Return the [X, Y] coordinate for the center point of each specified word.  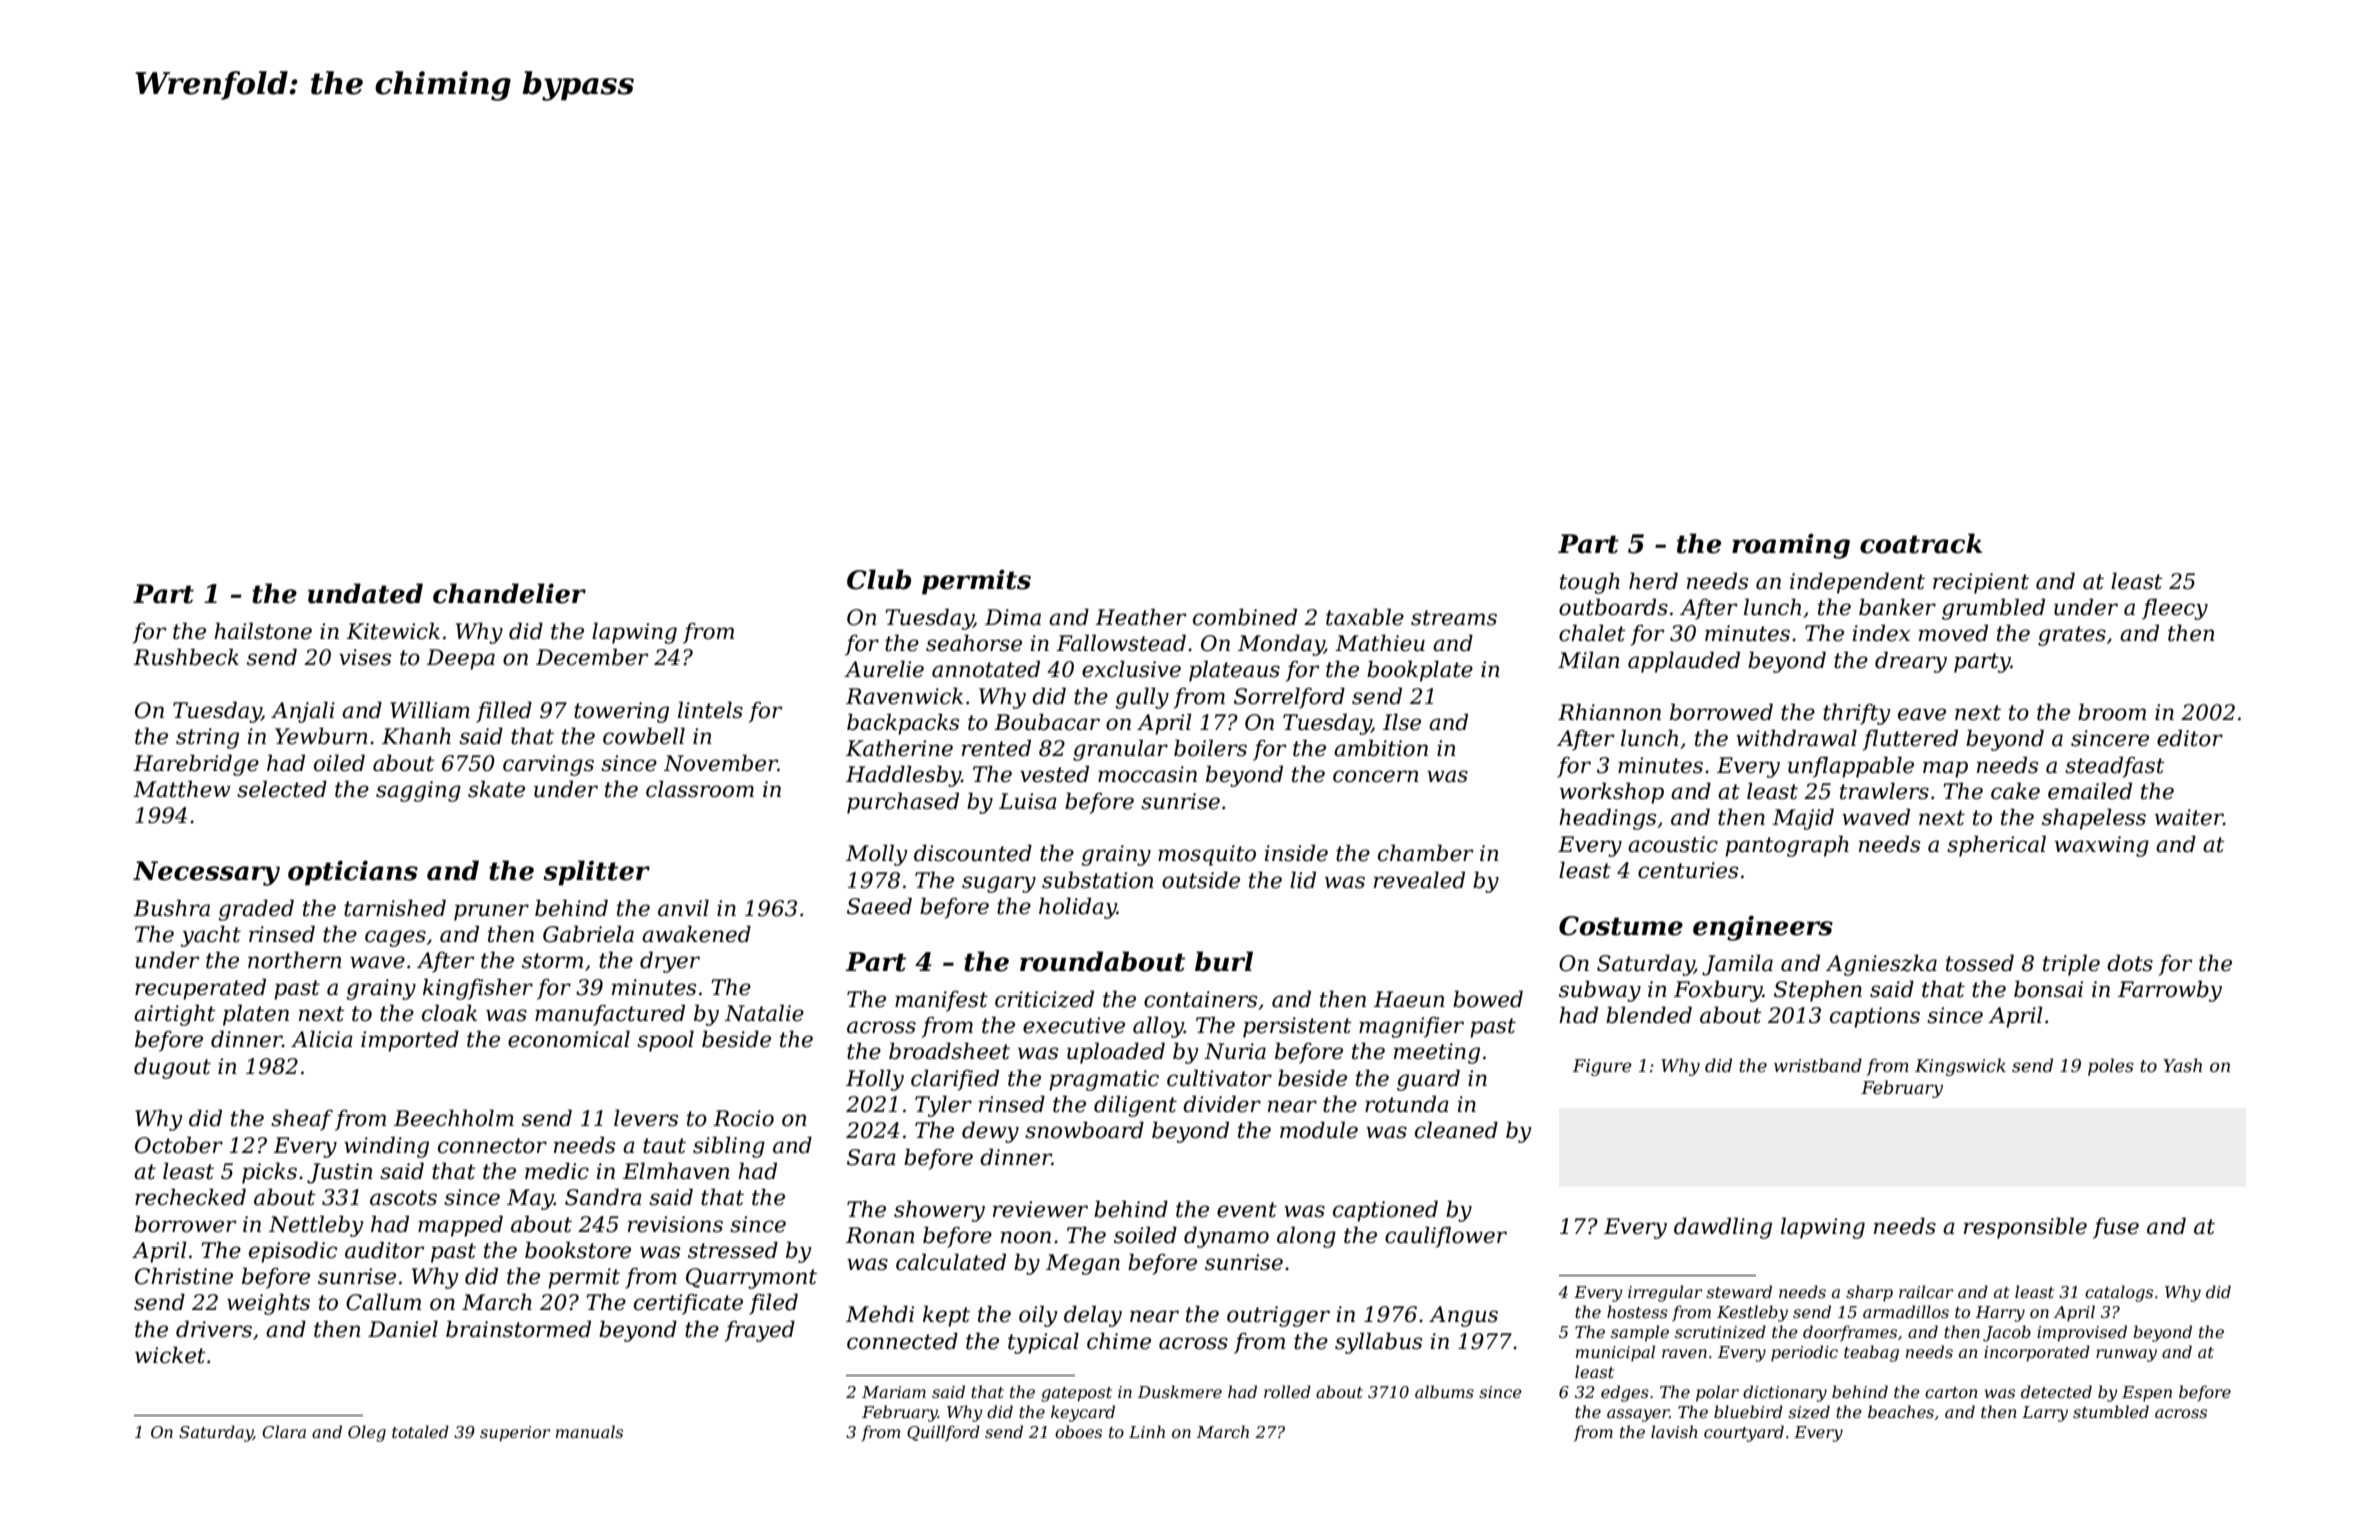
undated [365, 593]
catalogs [2119, 1293]
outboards [1613, 607]
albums [1444, 1391]
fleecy [2175, 609]
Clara [284, 1431]
